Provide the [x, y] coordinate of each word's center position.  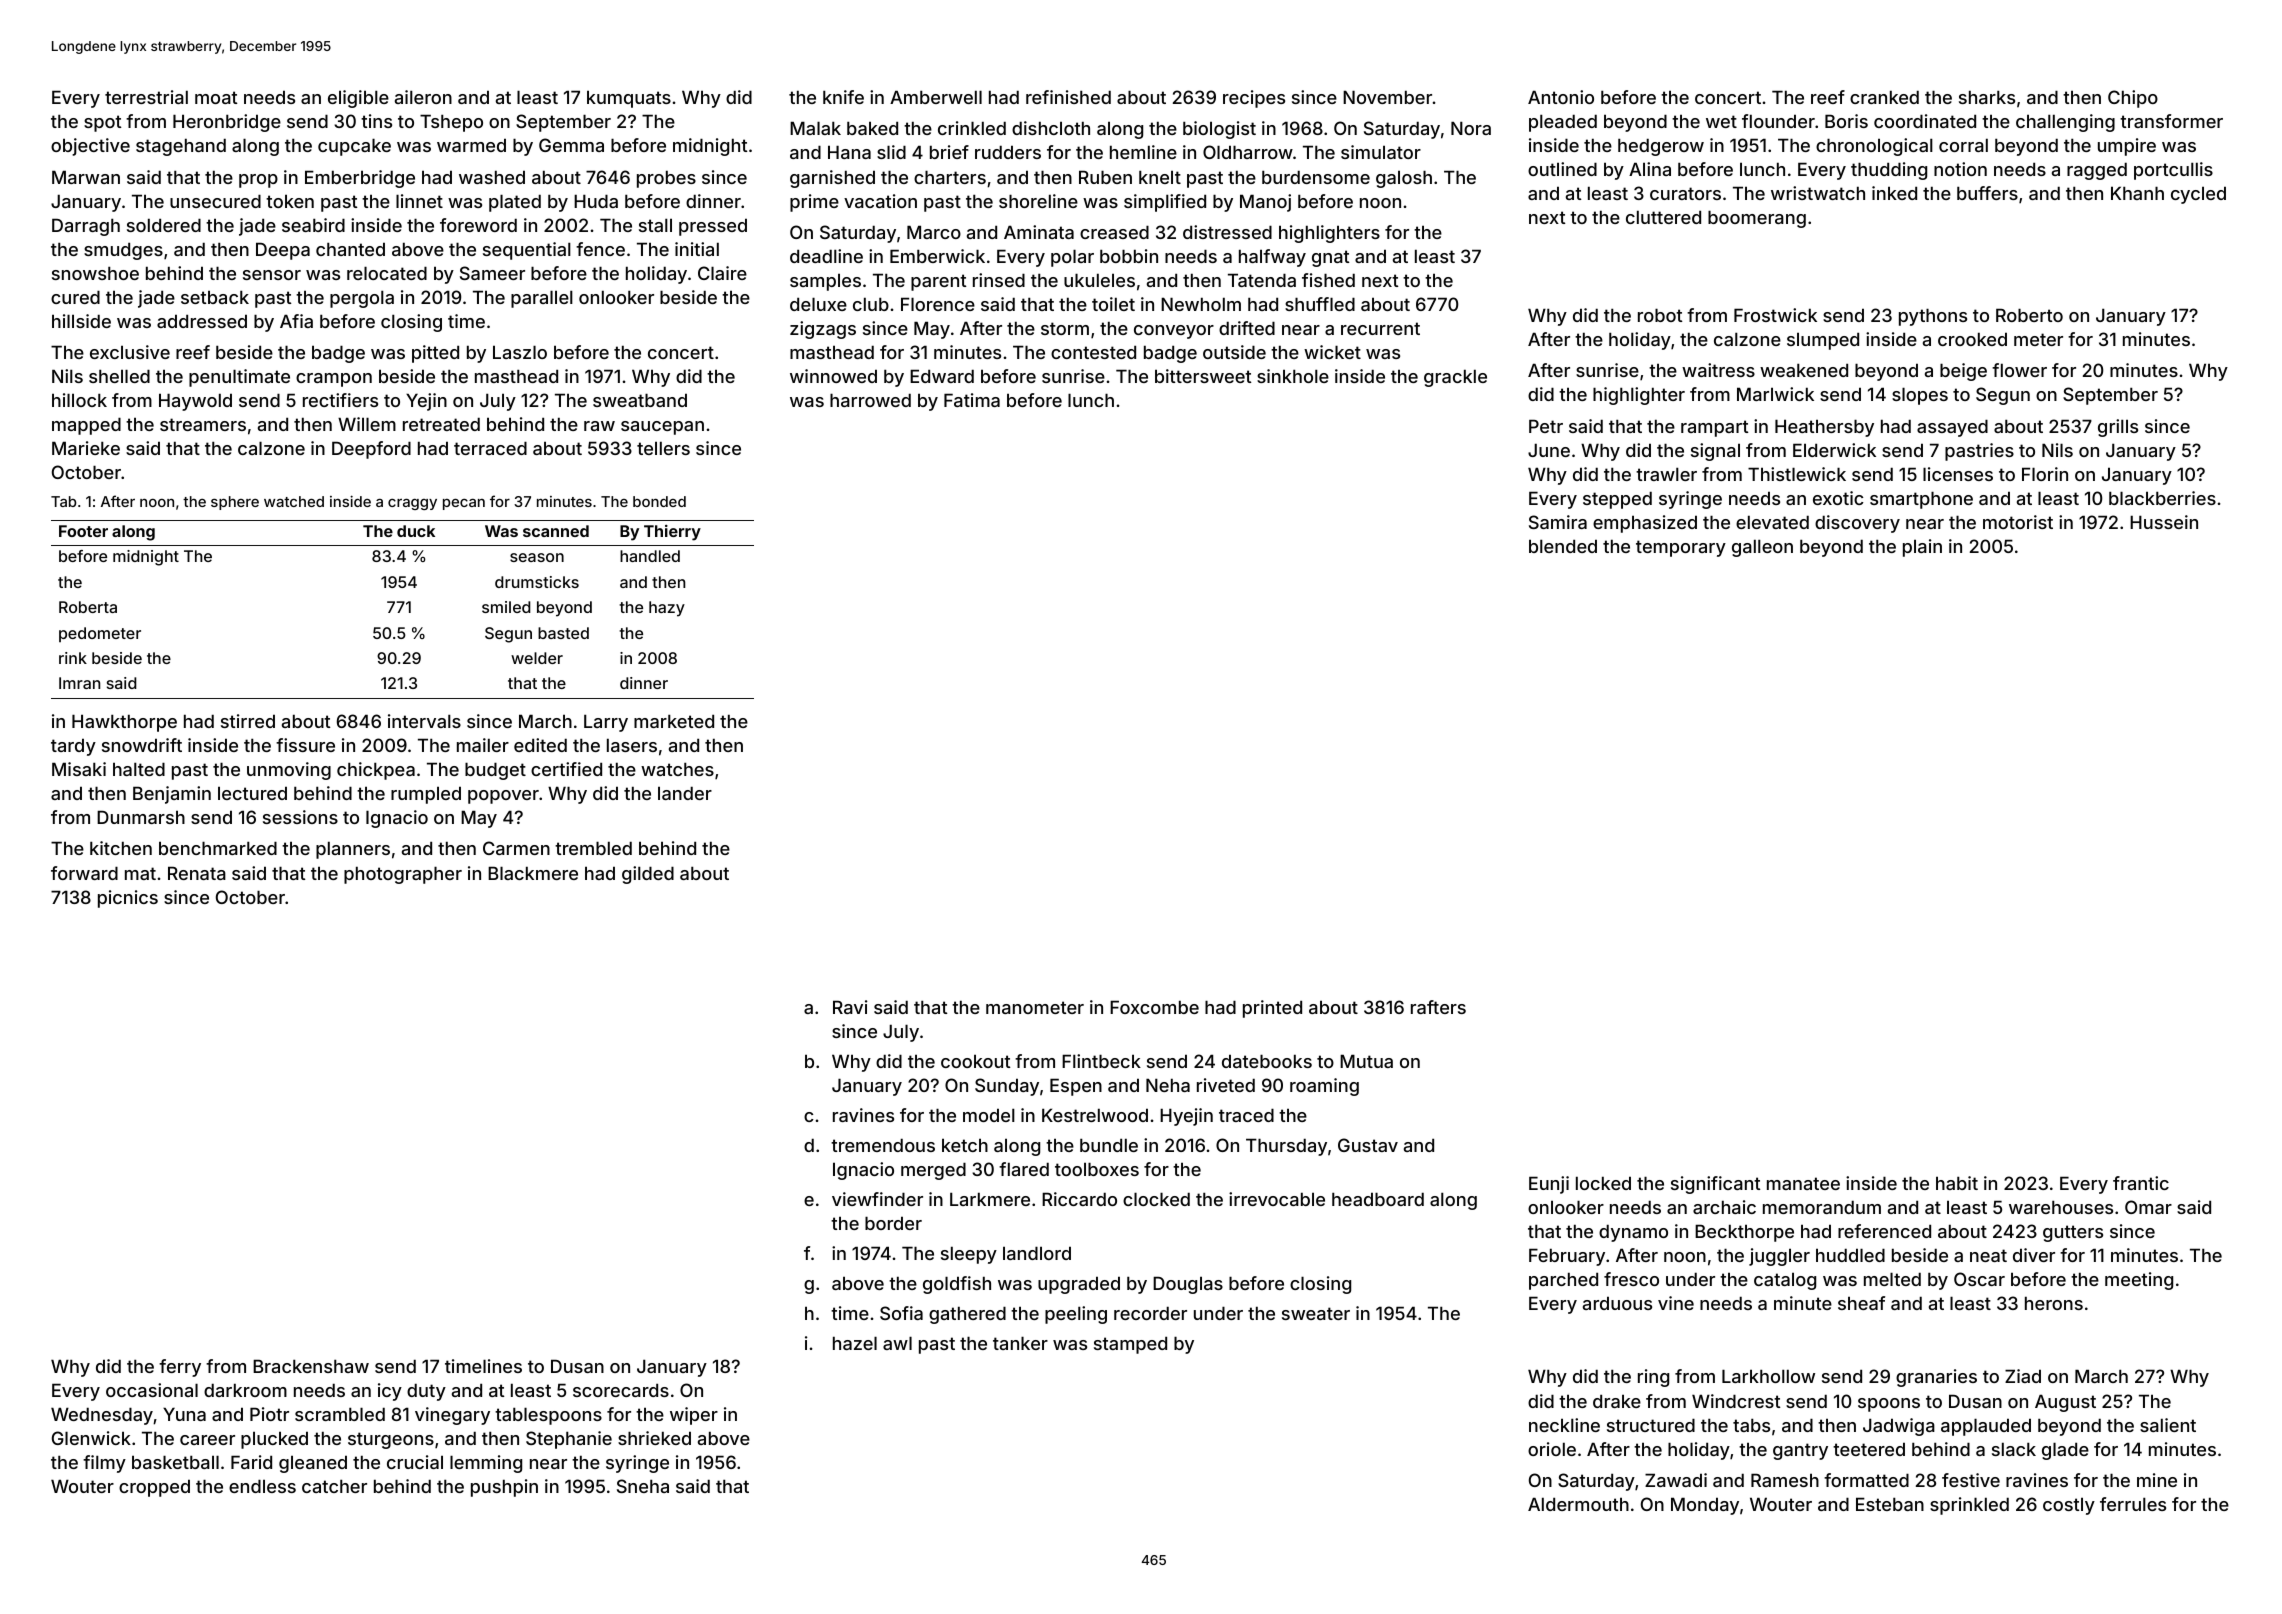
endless [262, 1486]
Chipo [2133, 99]
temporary [1681, 548]
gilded [648, 875]
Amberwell [936, 97]
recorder [1150, 1313]
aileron [423, 97]
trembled [593, 848]
